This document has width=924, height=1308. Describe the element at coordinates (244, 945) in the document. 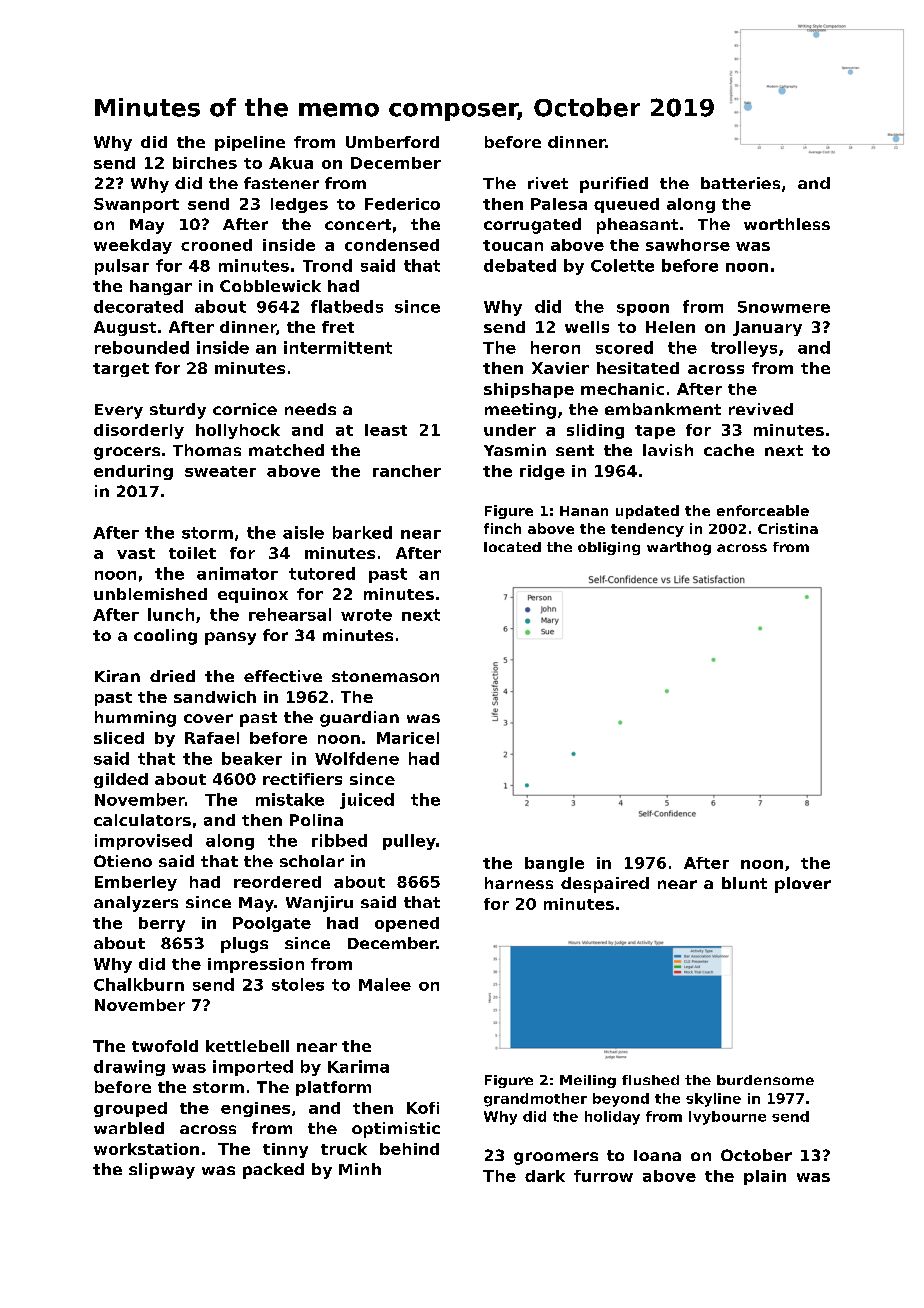

I see `plugs` at that location.
